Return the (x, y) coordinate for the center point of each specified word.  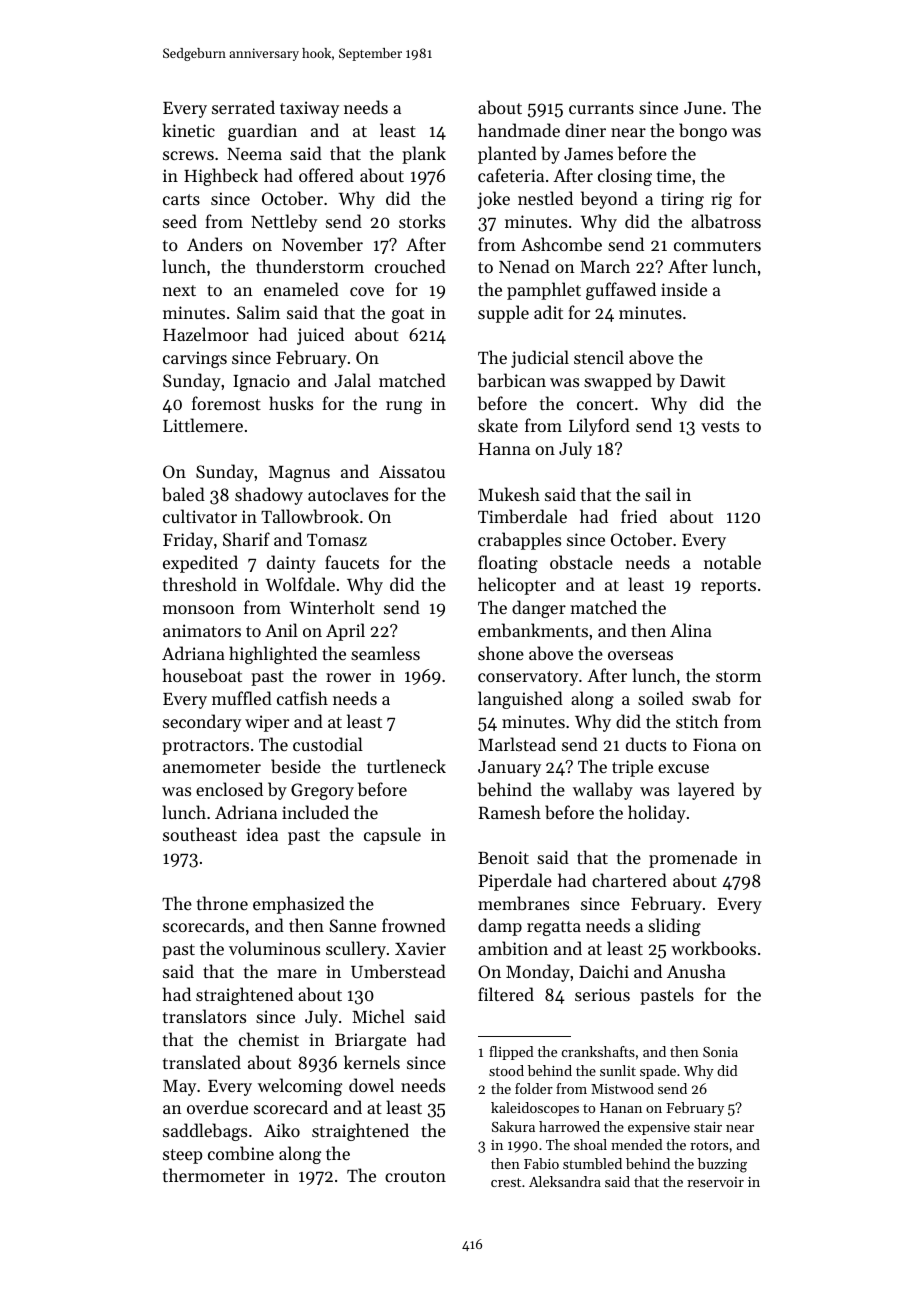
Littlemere (203, 425)
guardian (262, 132)
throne (222, 903)
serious (602, 994)
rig (721, 200)
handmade (519, 130)
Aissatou (412, 471)
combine (241, 1153)
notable (732, 562)
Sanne (352, 925)
